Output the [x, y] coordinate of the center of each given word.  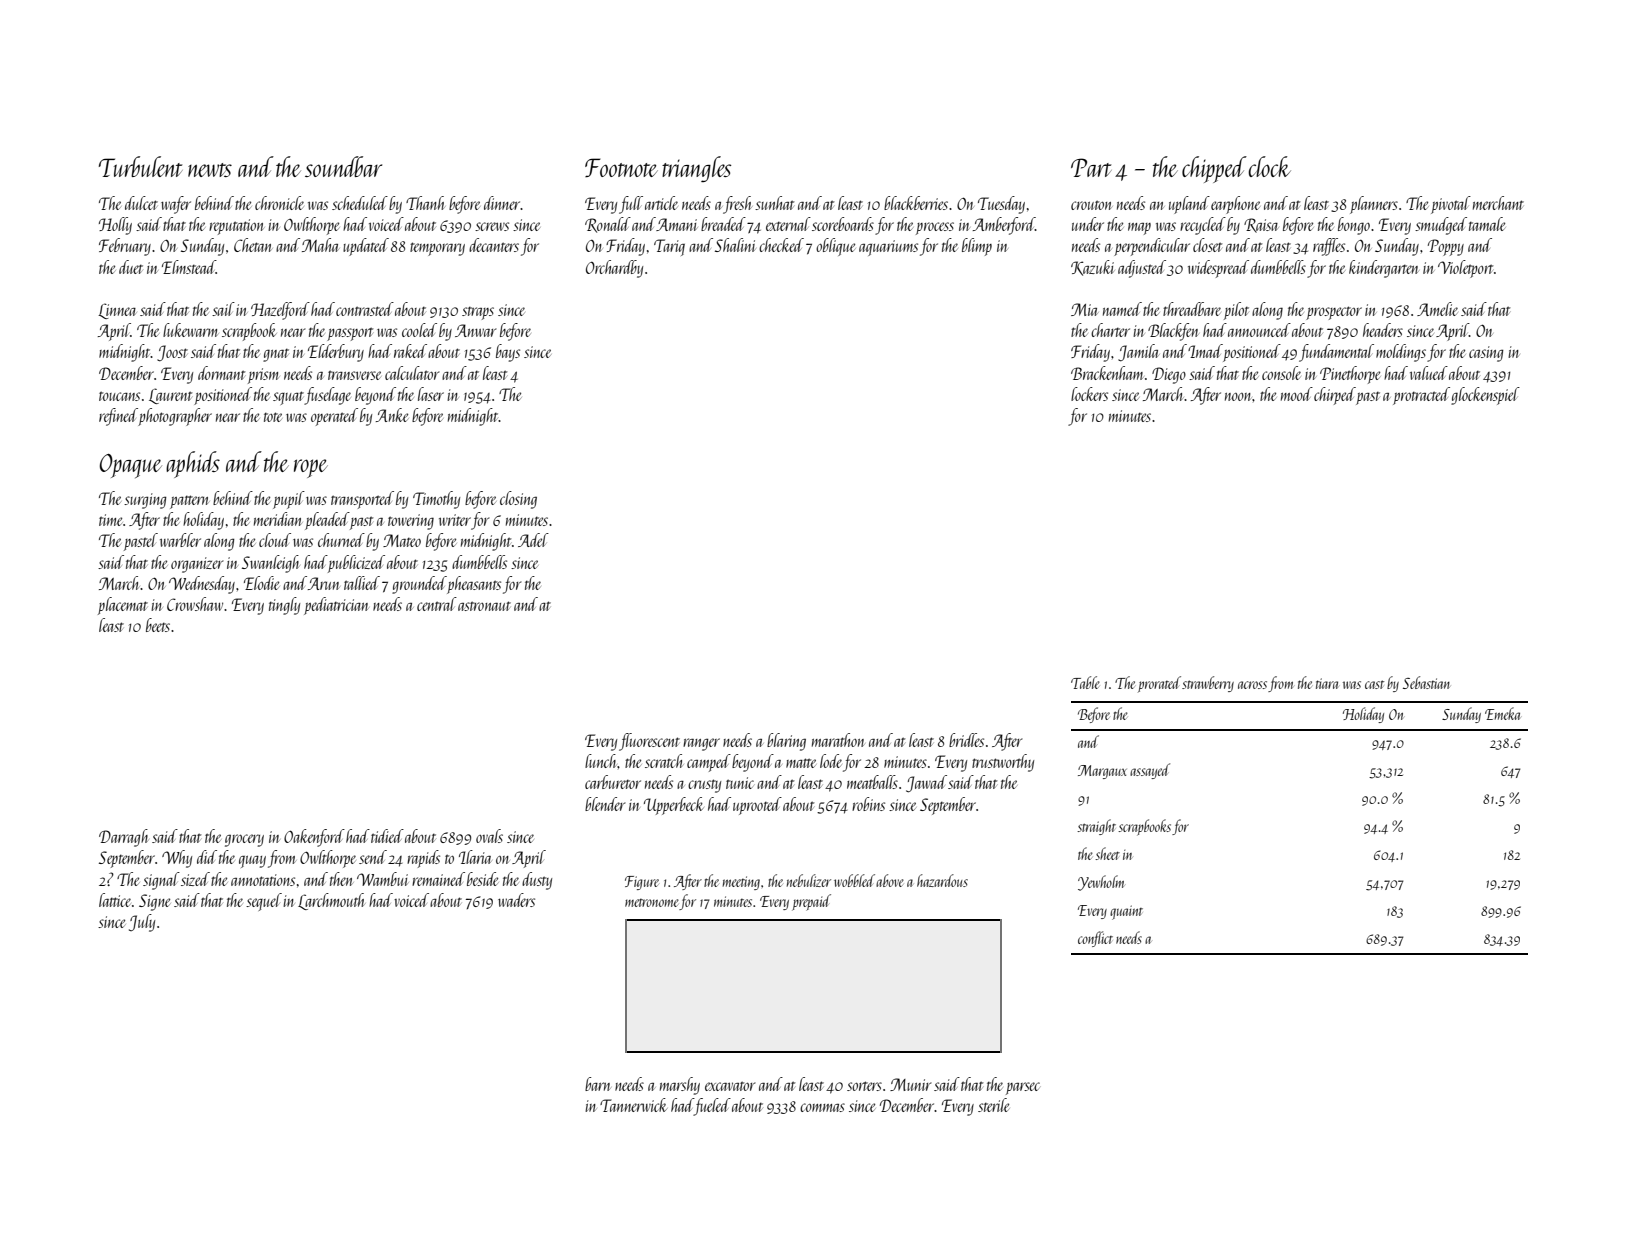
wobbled [854, 880]
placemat [123, 606]
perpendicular [1152, 247]
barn [598, 1084]
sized [195, 879]
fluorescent [649, 742]
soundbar [343, 166]
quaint [1126, 912]
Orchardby [614, 269]
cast [1374, 684]
